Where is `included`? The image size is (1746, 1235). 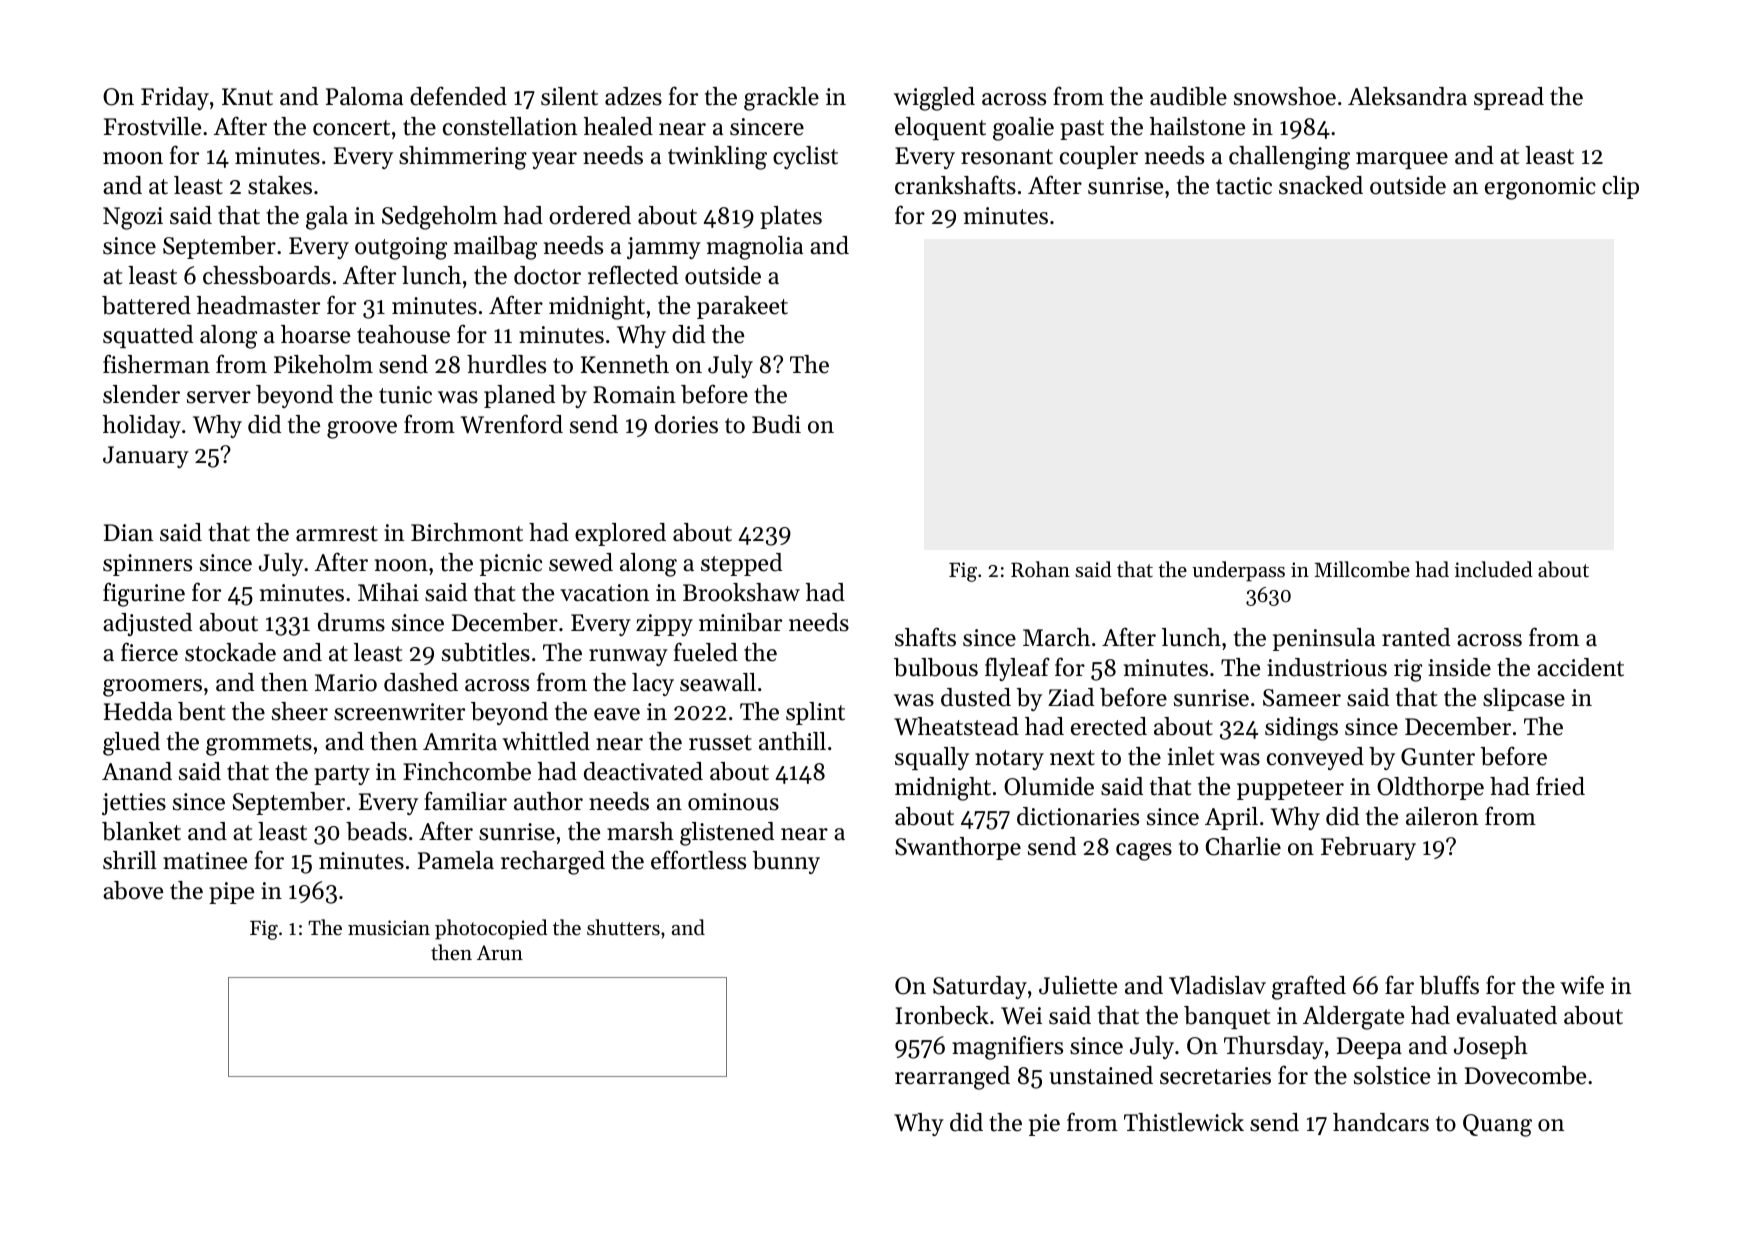
included is located at coordinates (1494, 569).
